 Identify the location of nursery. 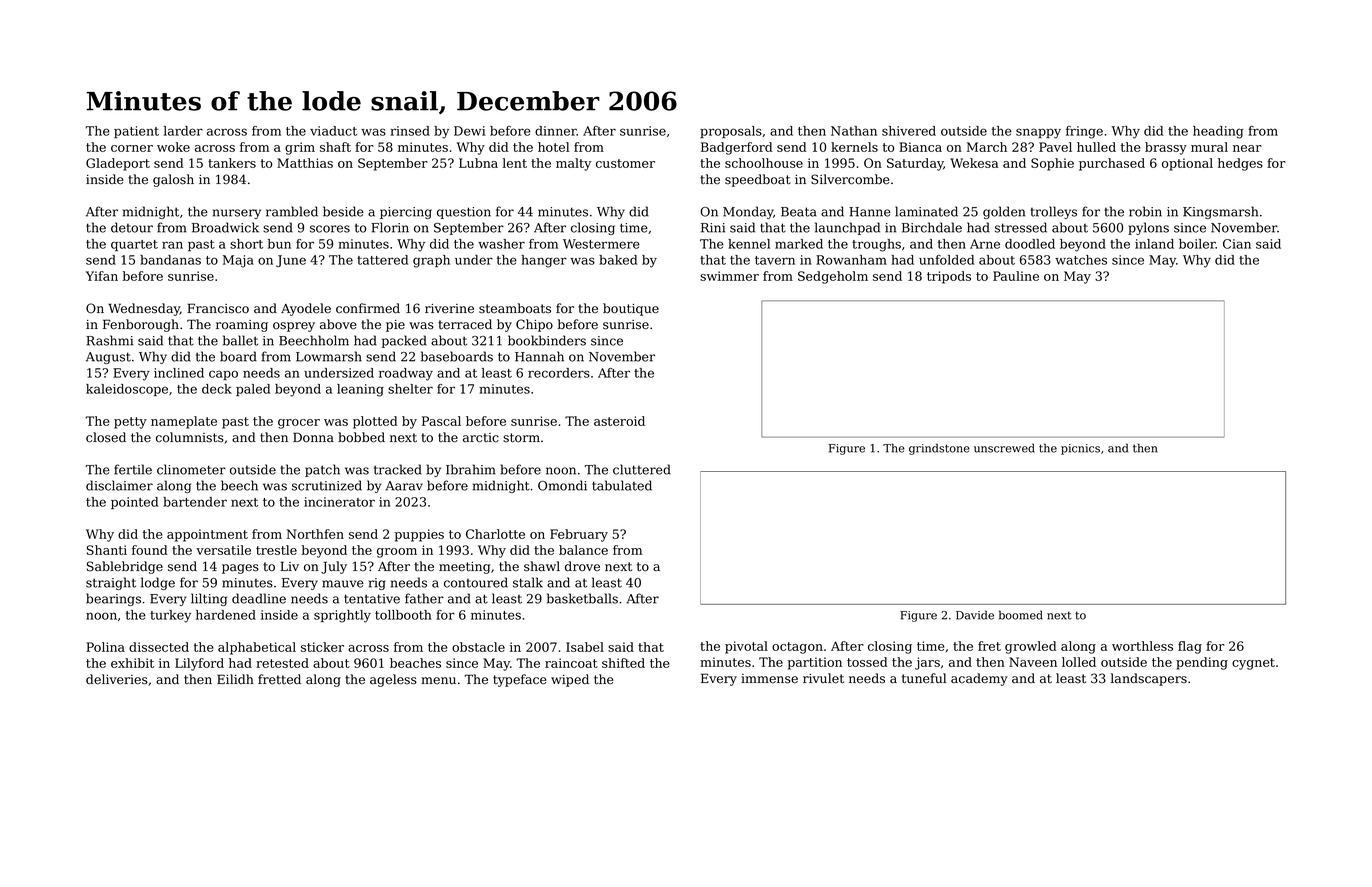
(237, 214).
